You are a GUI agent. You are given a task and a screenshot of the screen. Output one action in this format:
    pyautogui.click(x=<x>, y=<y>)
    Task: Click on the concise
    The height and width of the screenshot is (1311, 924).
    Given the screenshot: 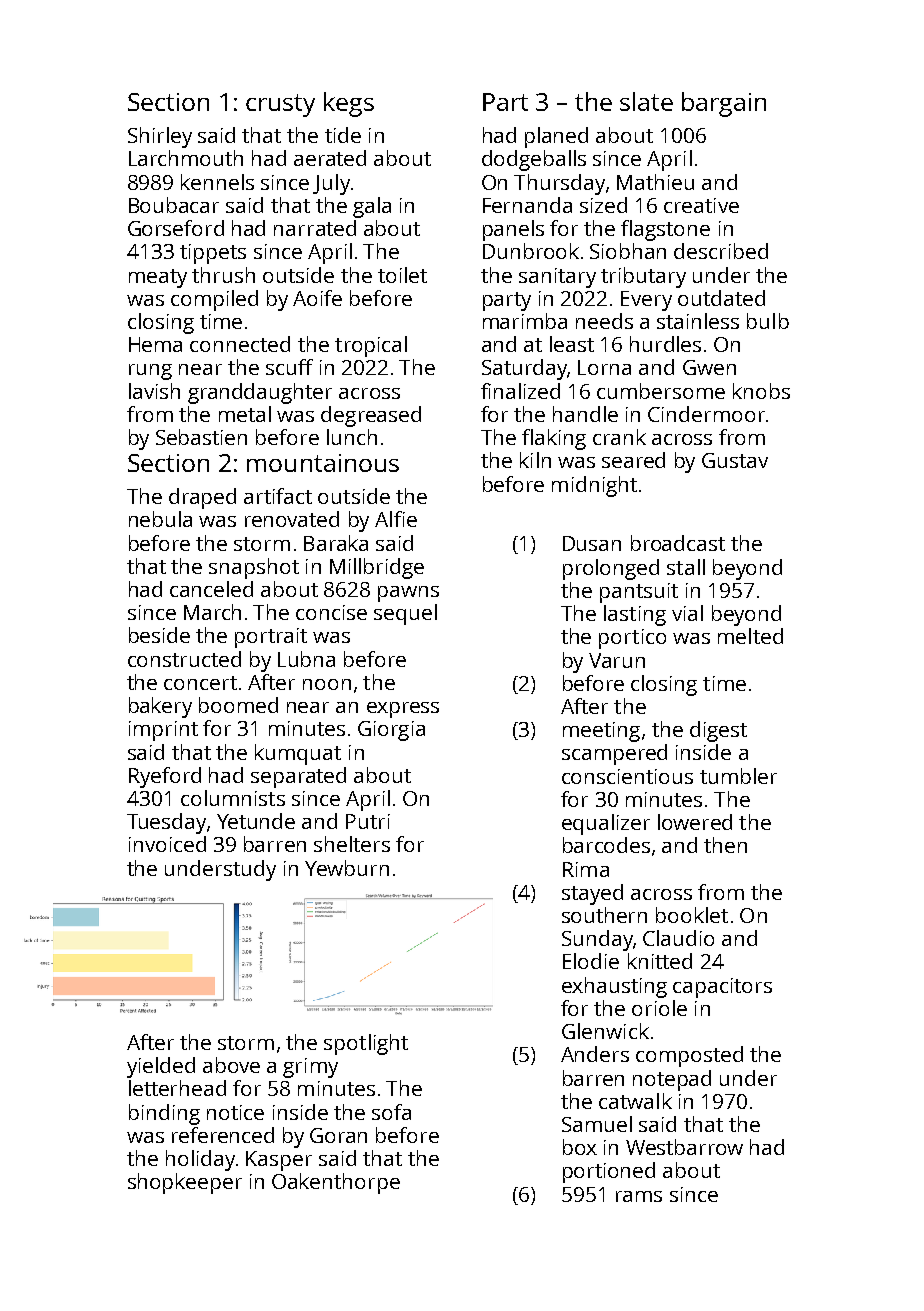 What is the action you would take?
    pyautogui.click(x=331, y=612)
